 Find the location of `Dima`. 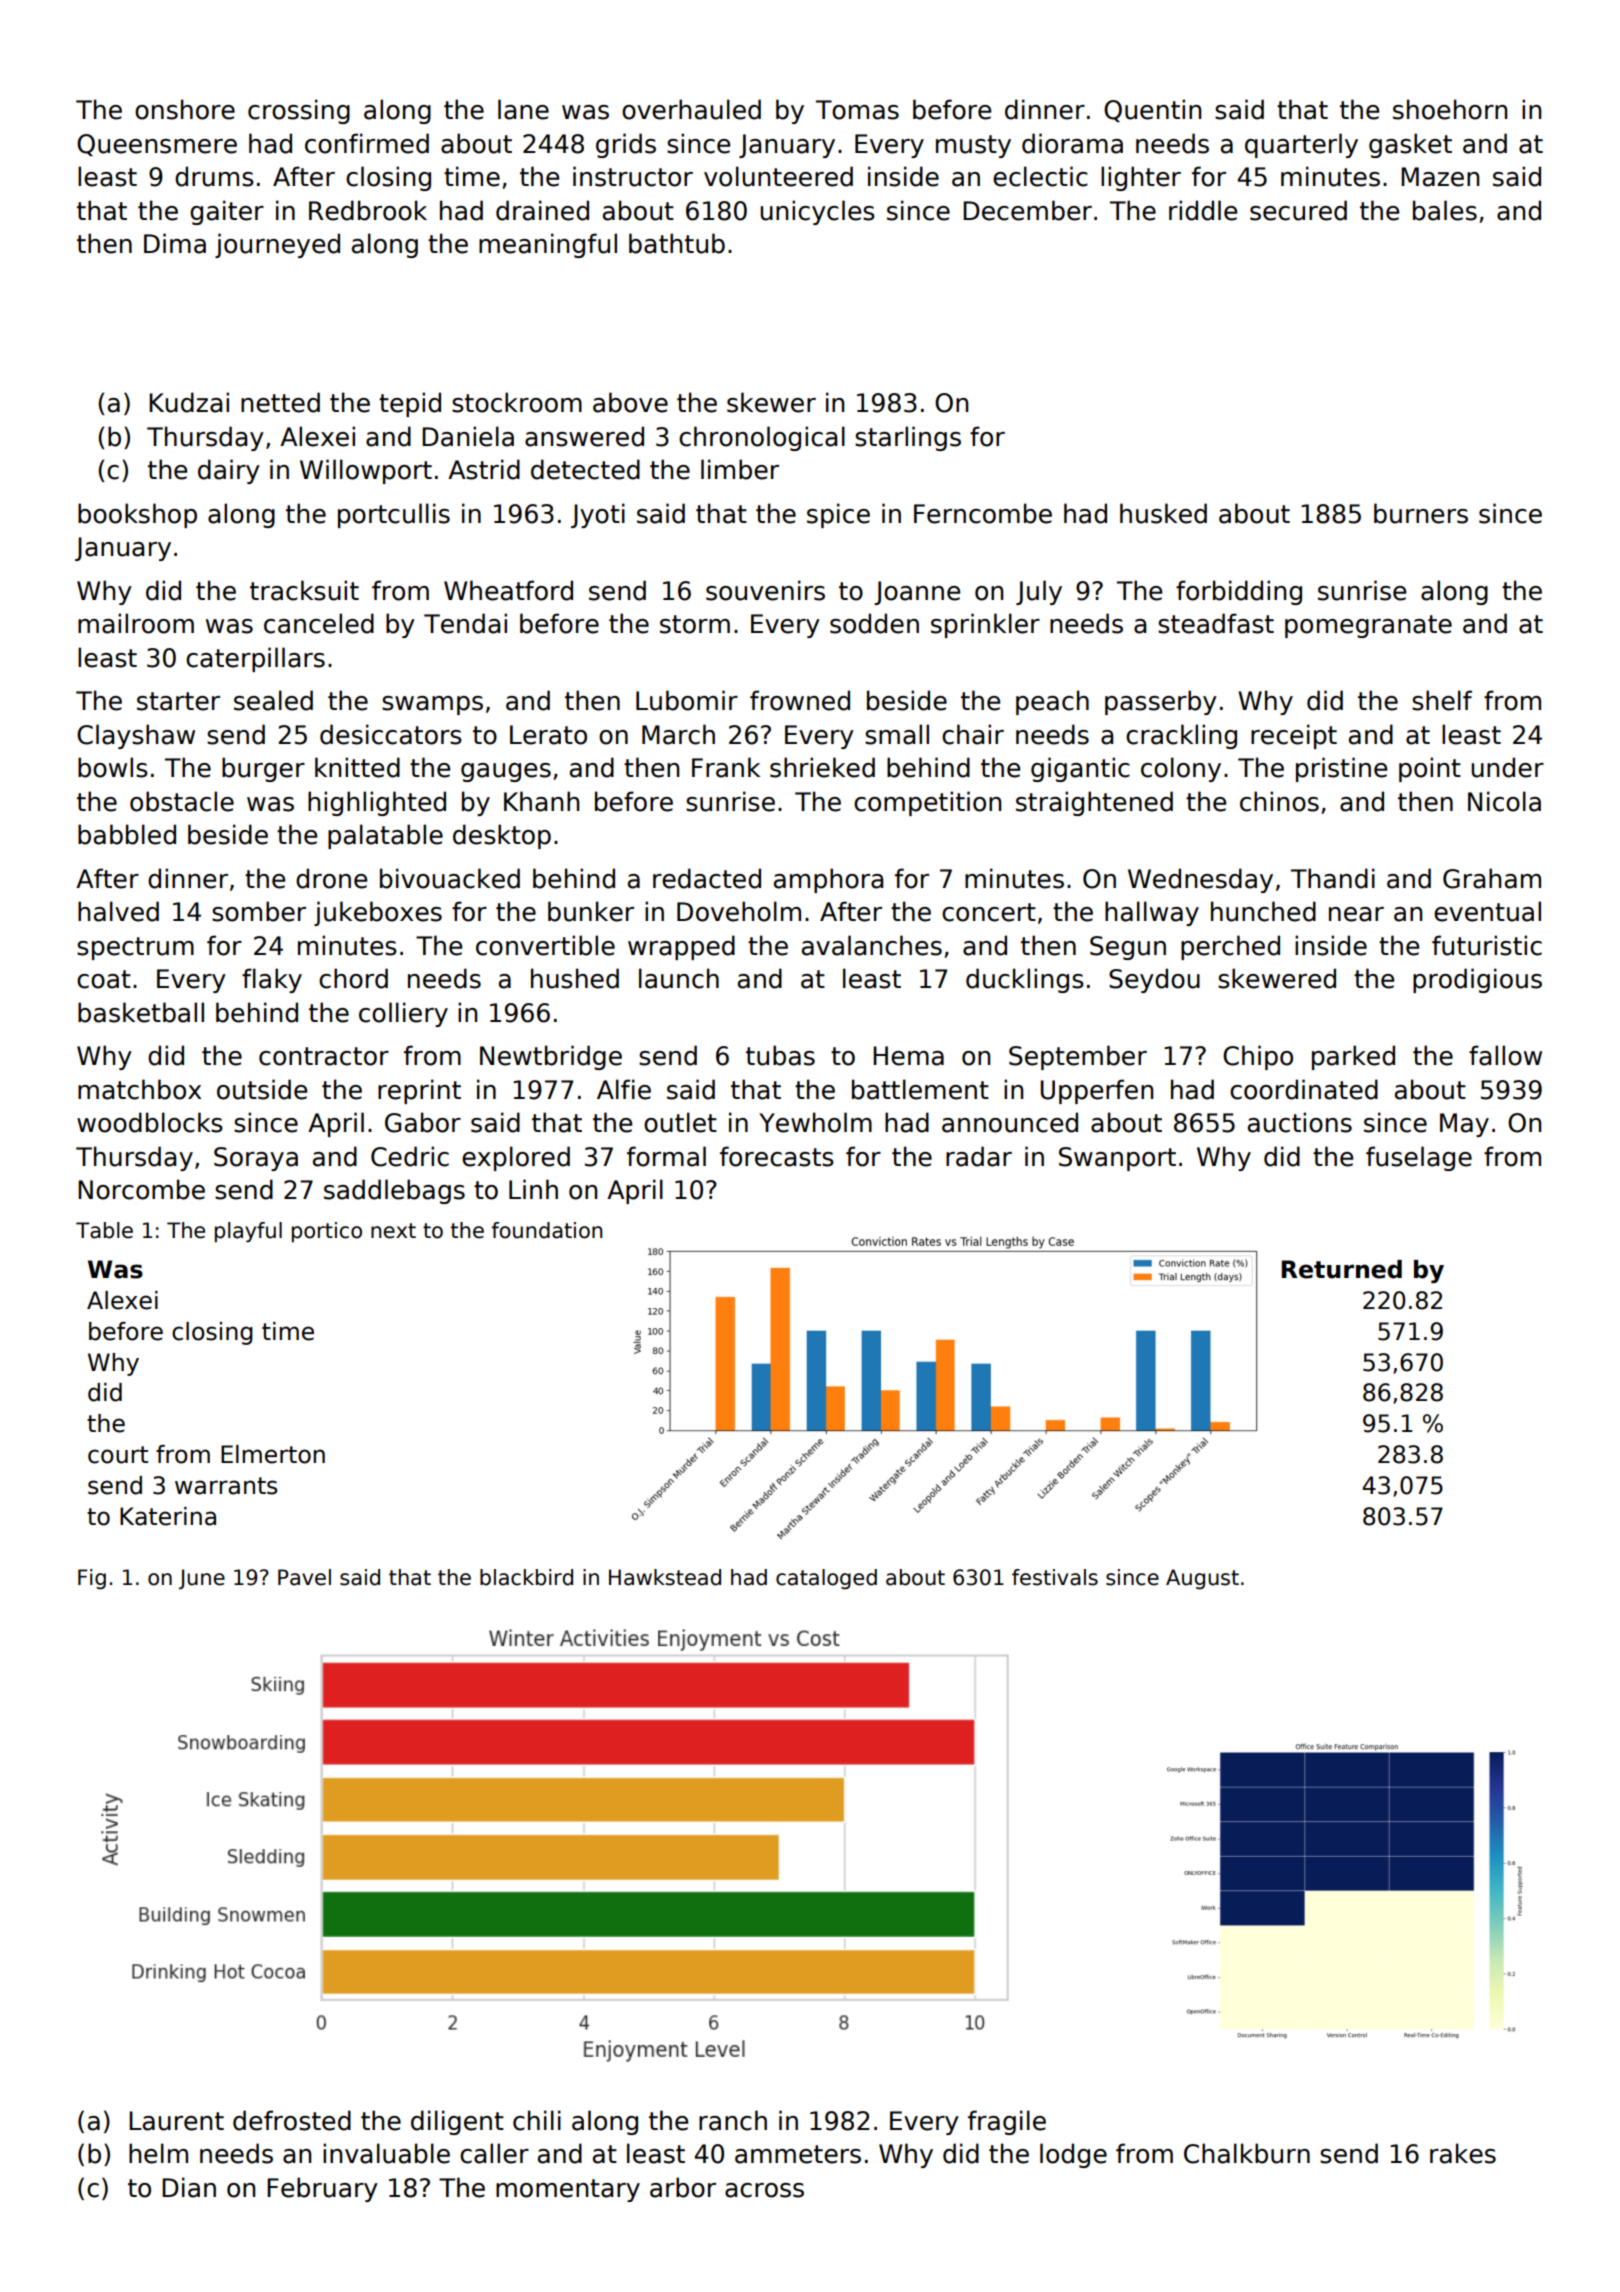

Dima is located at coordinates (175, 243).
